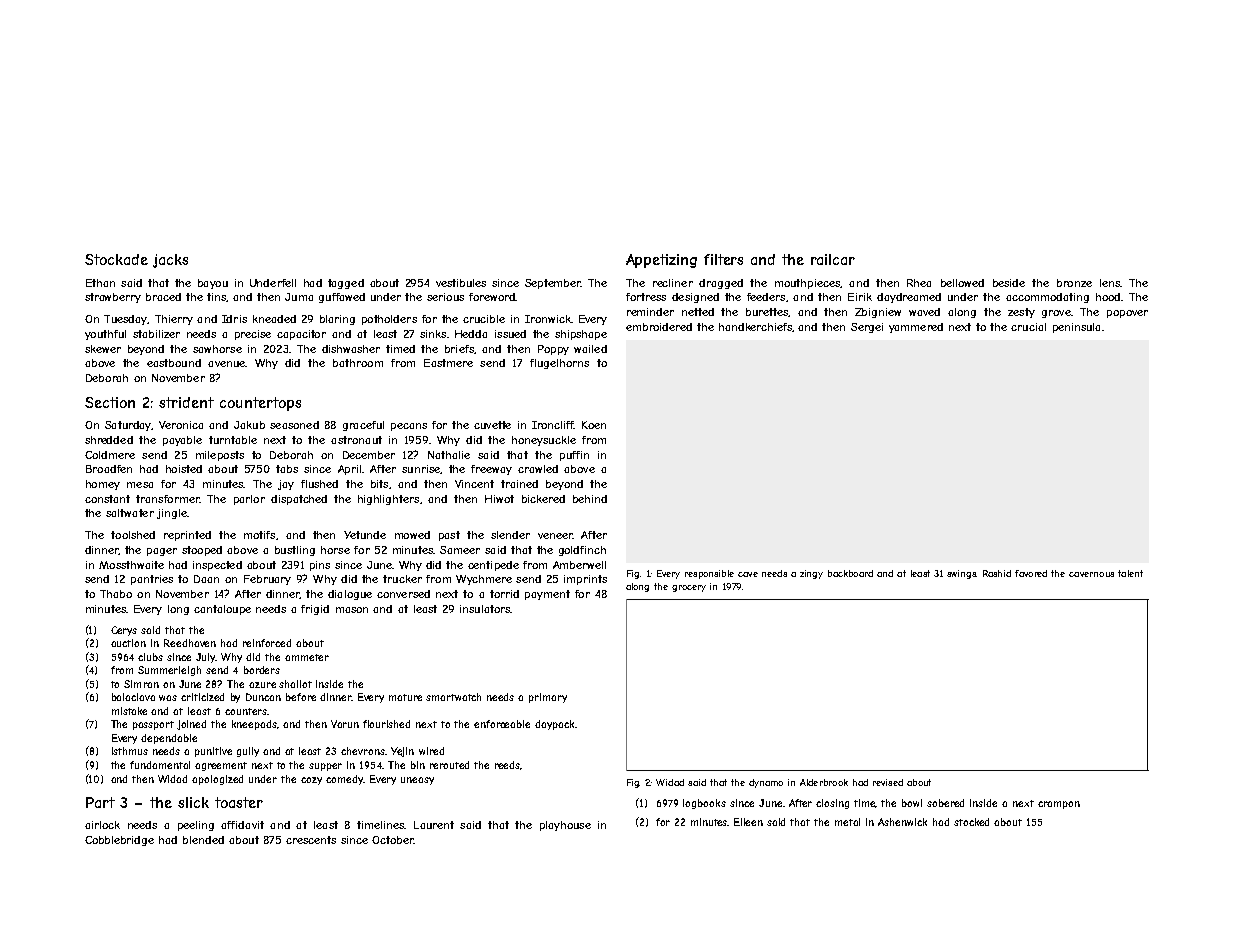 The height and width of the screenshot is (952, 1233). What do you see at coordinates (203, 840) in the screenshot?
I see `blended` at bounding box center [203, 840].
